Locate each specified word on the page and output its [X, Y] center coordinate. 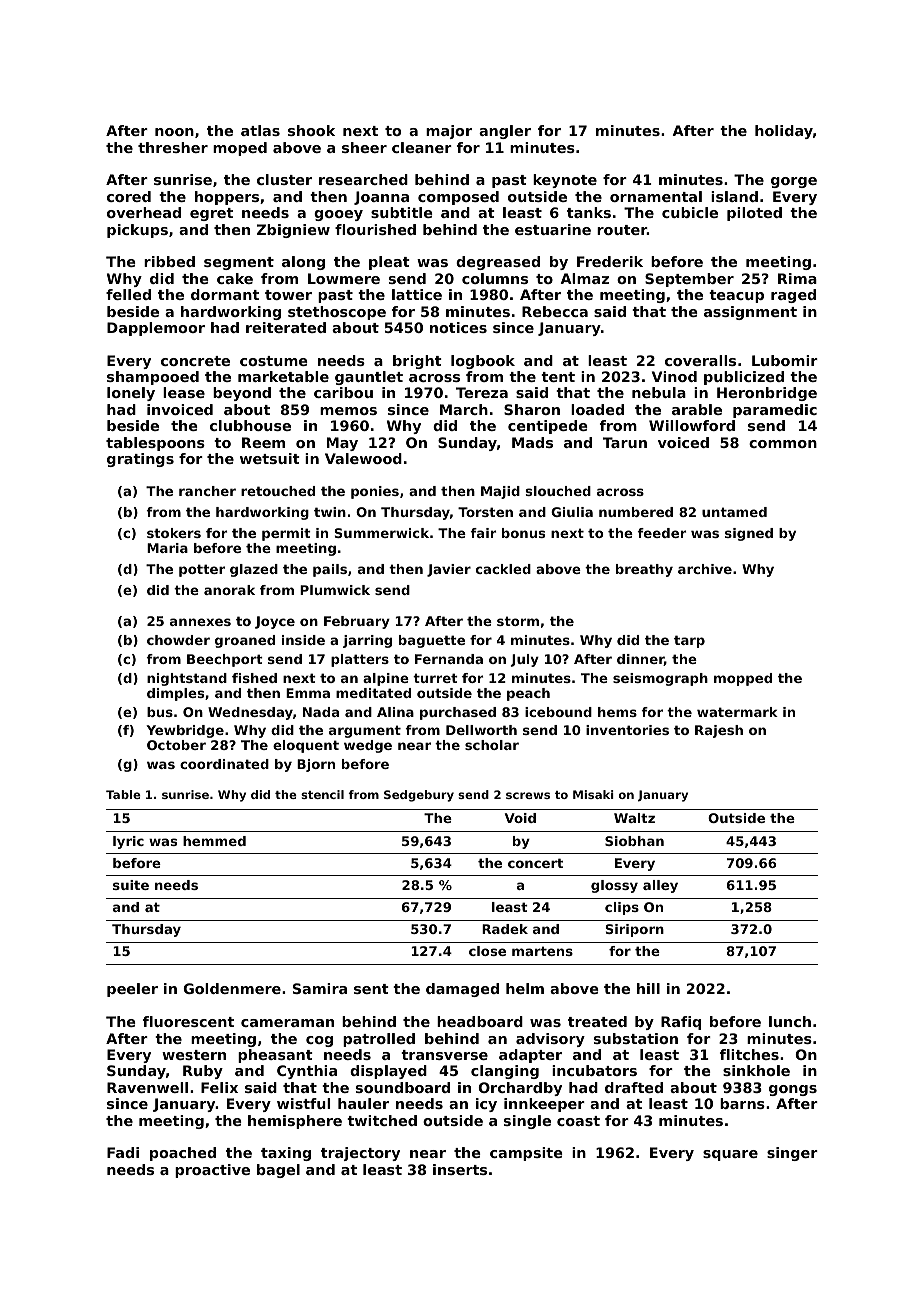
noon [174, 132]
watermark [737, 712]
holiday [784, 132]
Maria [167, 548]
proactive [212, 1171]
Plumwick [335, 590]
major [449, 132]
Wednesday [250, 713]
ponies [375, 492]
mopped [743, 679]
